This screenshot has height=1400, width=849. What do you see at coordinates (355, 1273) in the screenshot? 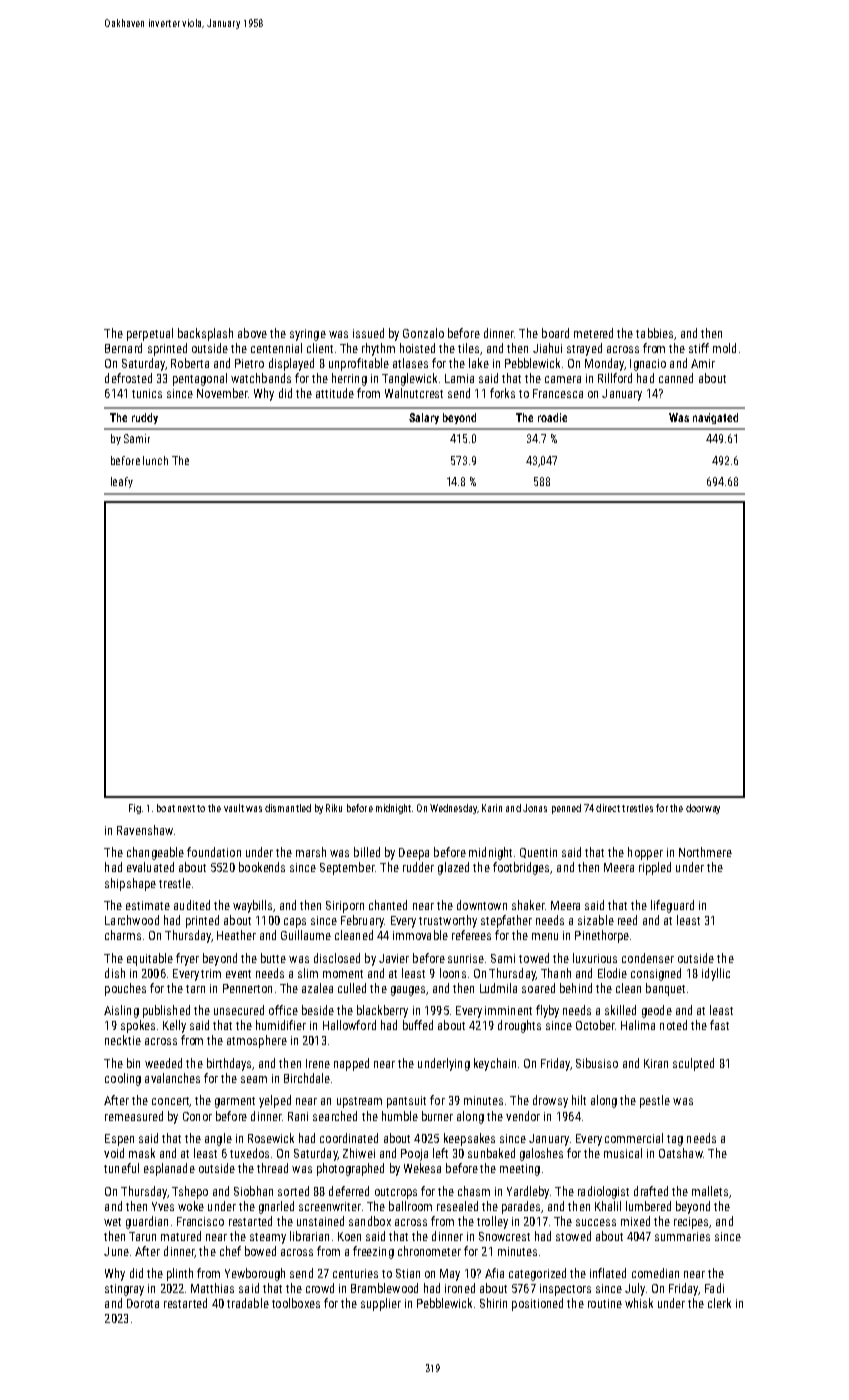
I see `centuries` at bounding box center [355, 1273].
